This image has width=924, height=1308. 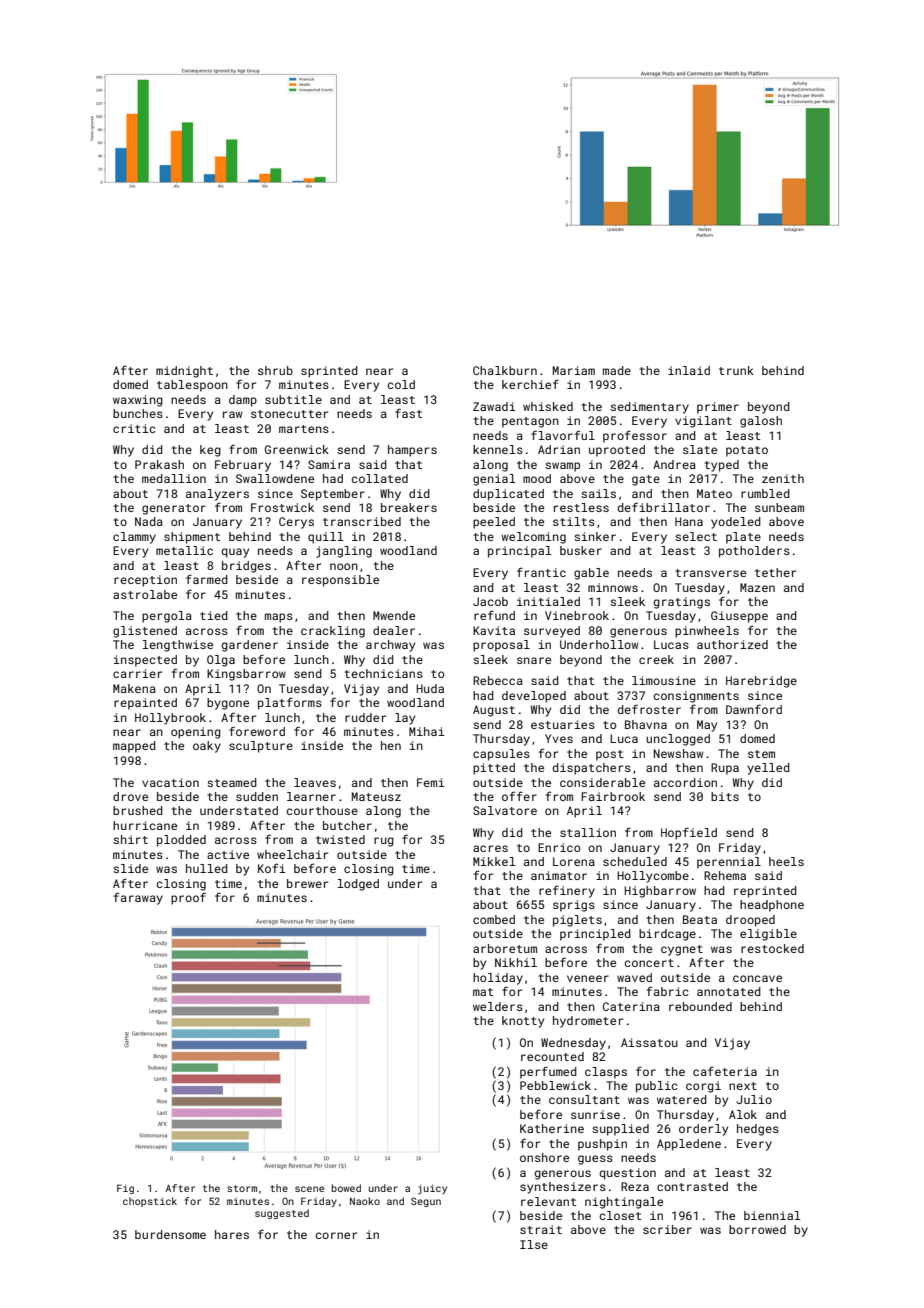 What do you see at coordinates (333, 632) in the image?
I see `crackling` at bounding box center [333, 632].
